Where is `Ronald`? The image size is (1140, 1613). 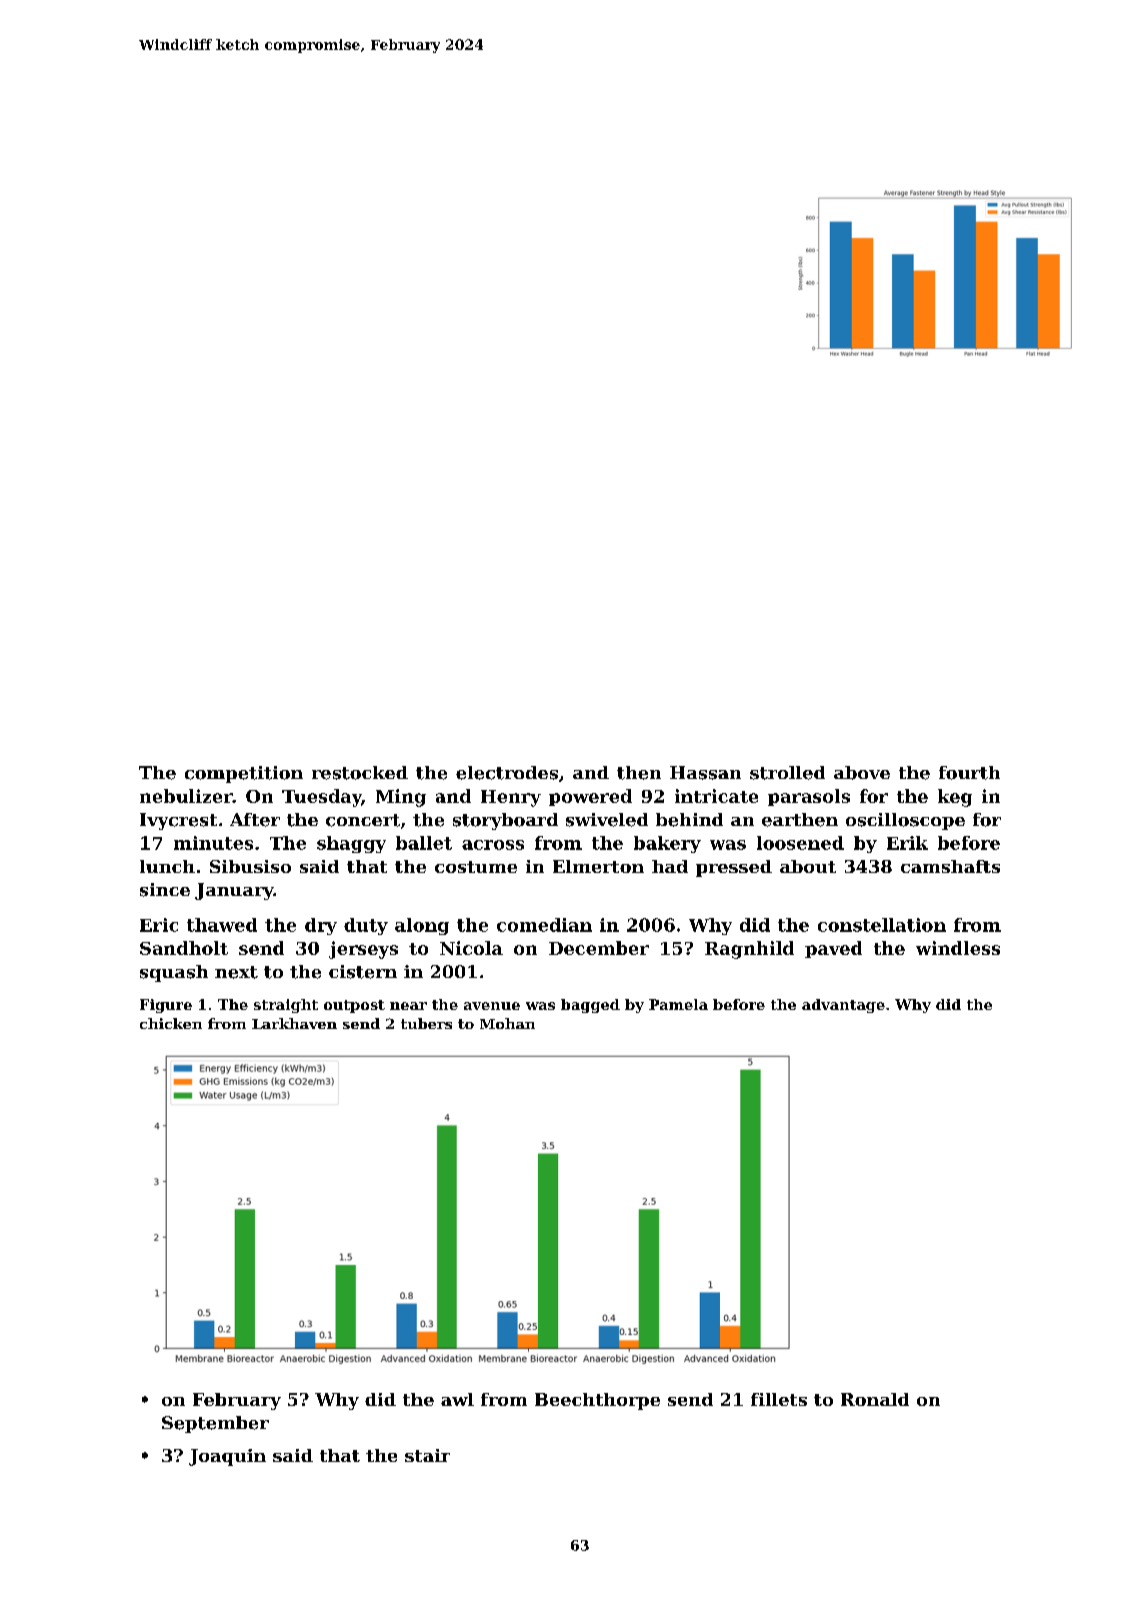
Ronald is located at coordinates (875, 1399).
